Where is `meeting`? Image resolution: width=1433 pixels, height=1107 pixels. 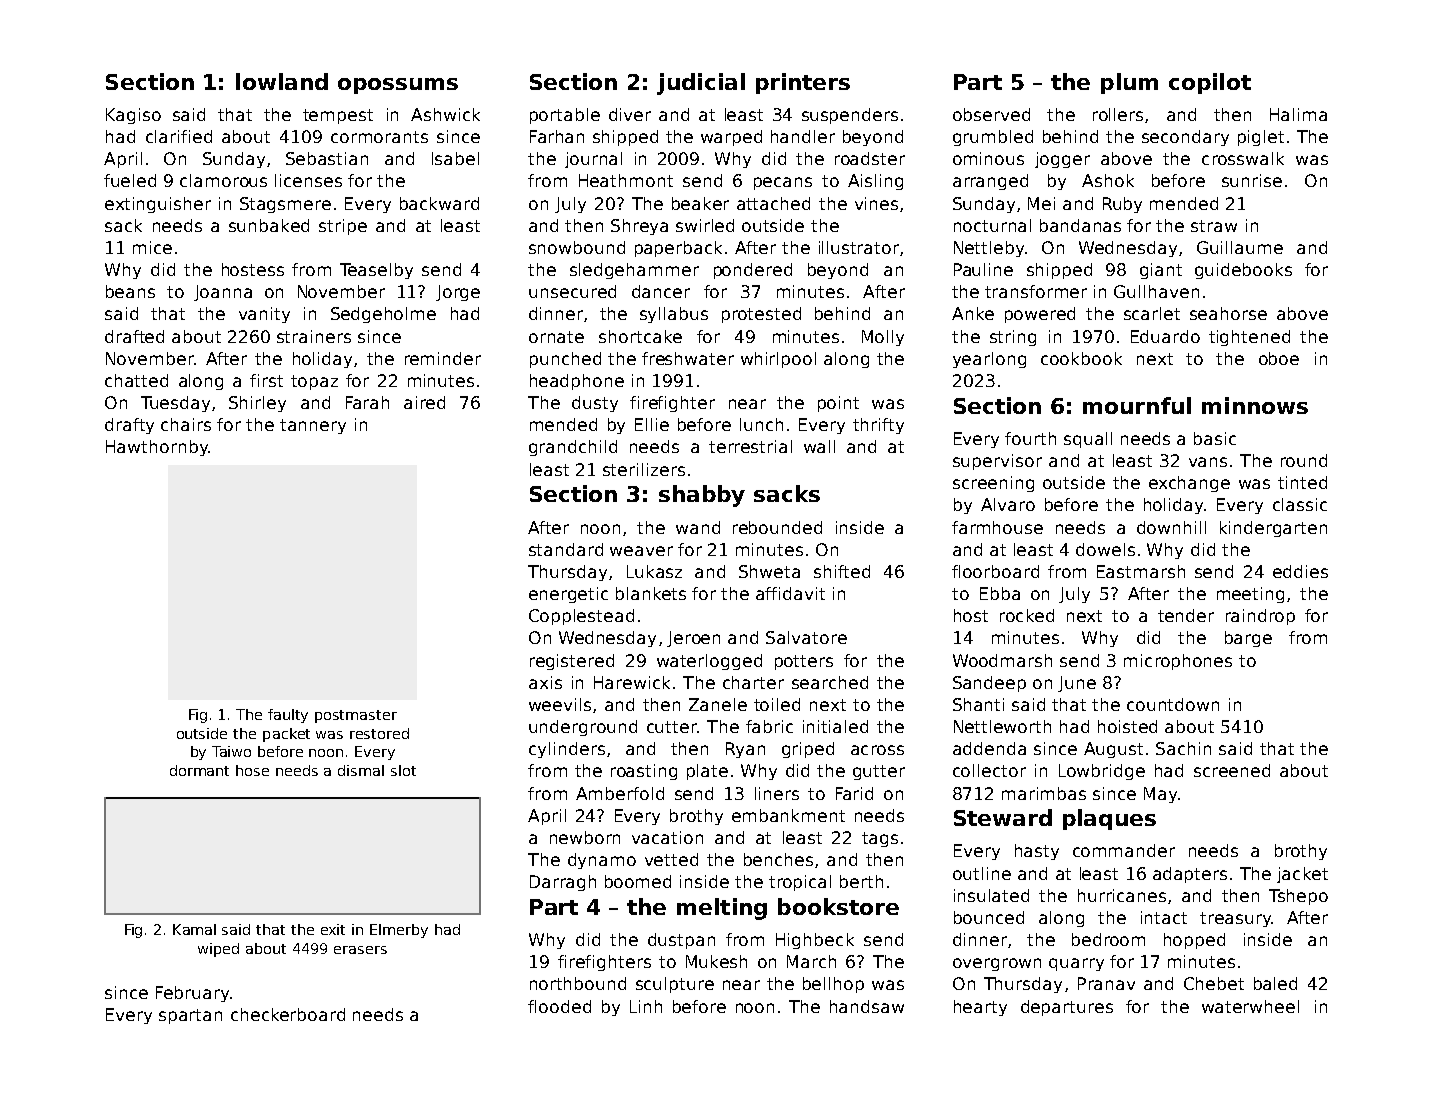
meeting is located at coordinates (1250, 595).
